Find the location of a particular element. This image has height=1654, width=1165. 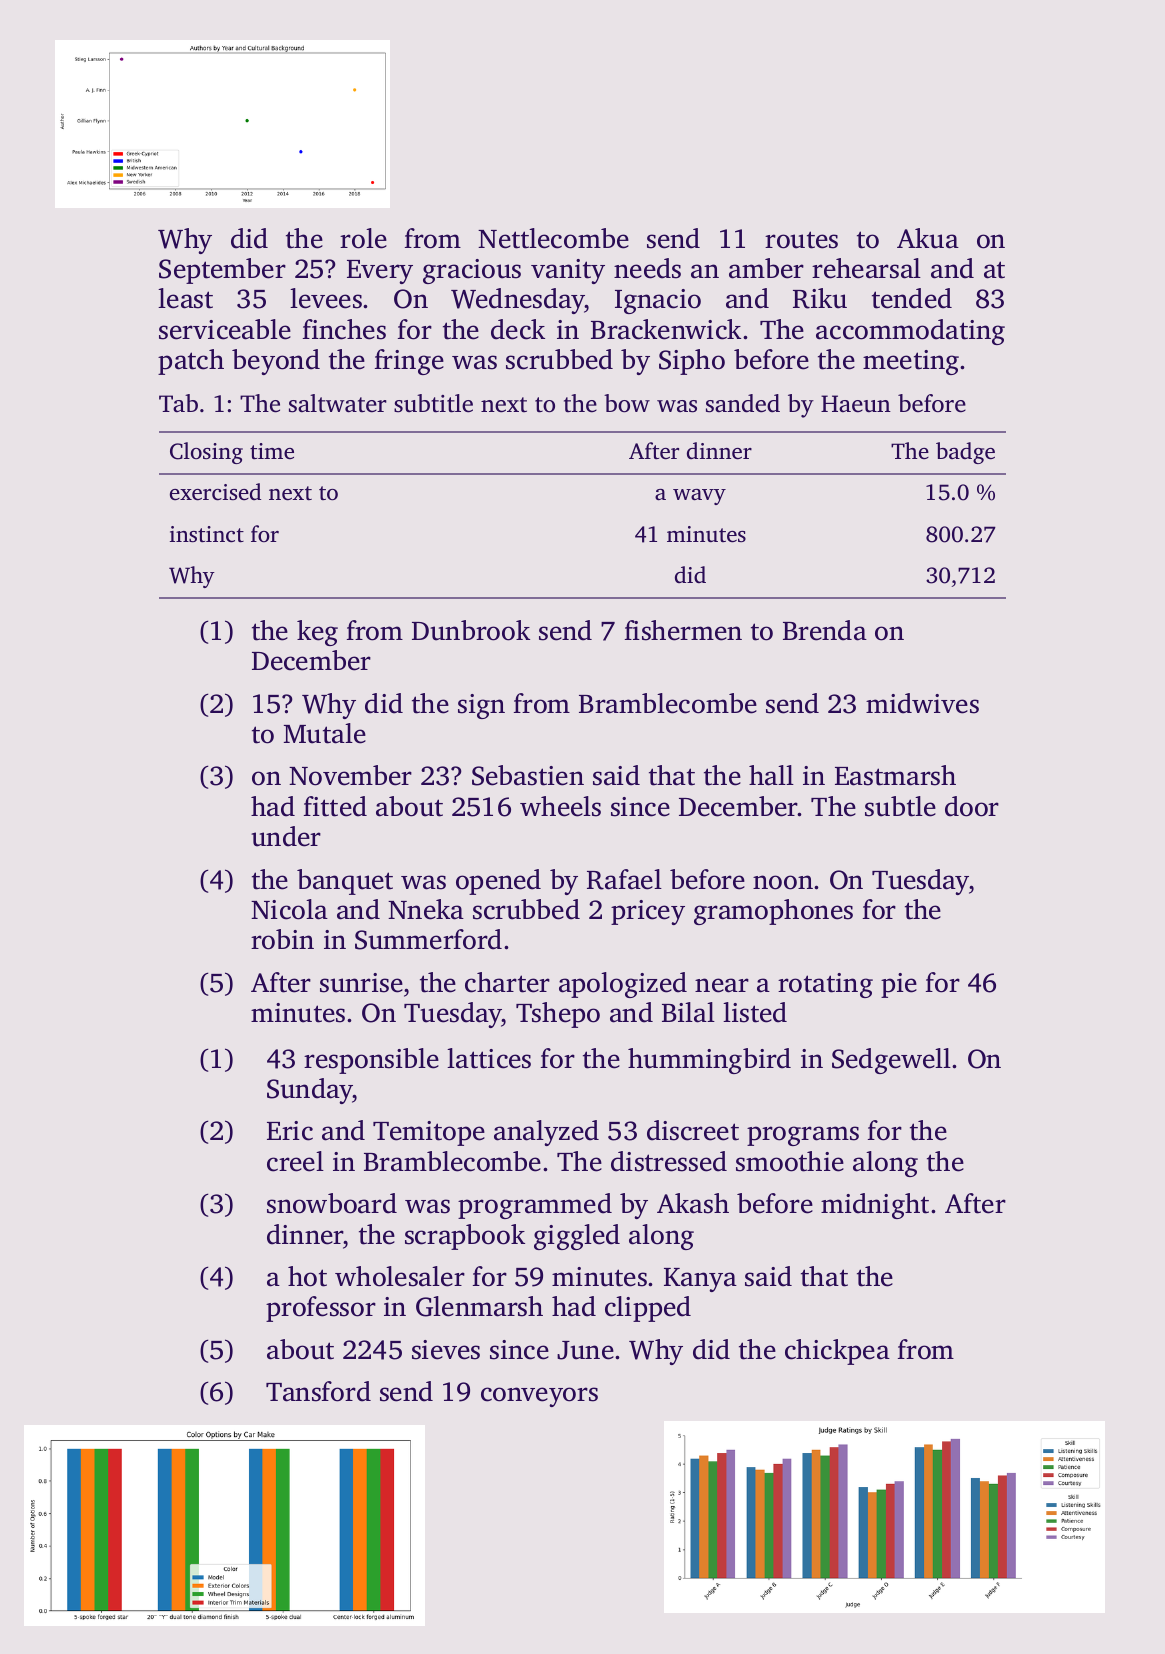

Nicola is located at coordinates (289, 909).
